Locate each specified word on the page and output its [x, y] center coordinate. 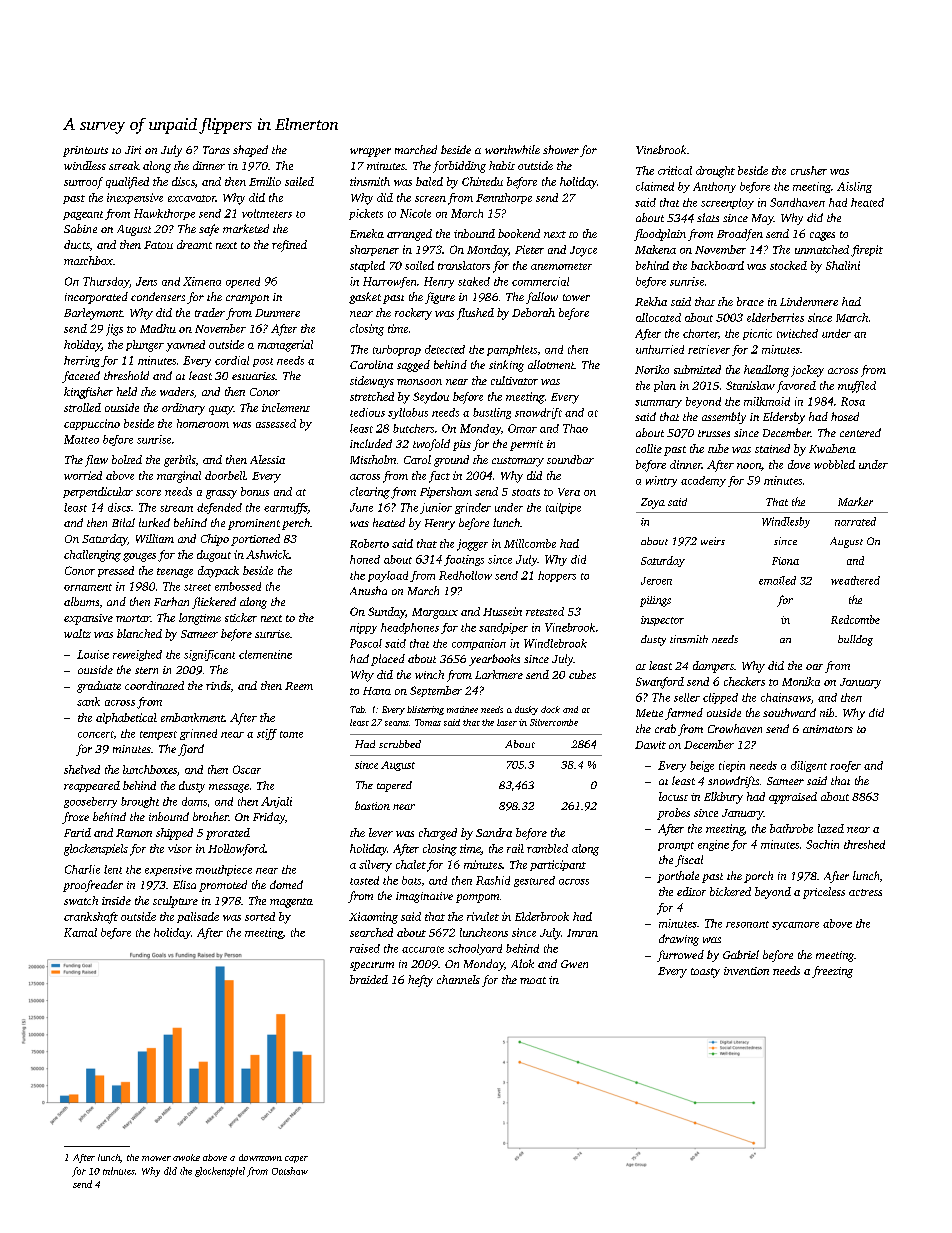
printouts [85, 151]
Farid [77, 832]
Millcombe [530, 543]
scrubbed [400, 744]
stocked [788, 265]
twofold [431, 445]
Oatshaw [290, 1171]
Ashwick [267, 554]
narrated [855, 521]
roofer [845, 766]
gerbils [179, 461]
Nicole [415, 213]
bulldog [855, 640]
